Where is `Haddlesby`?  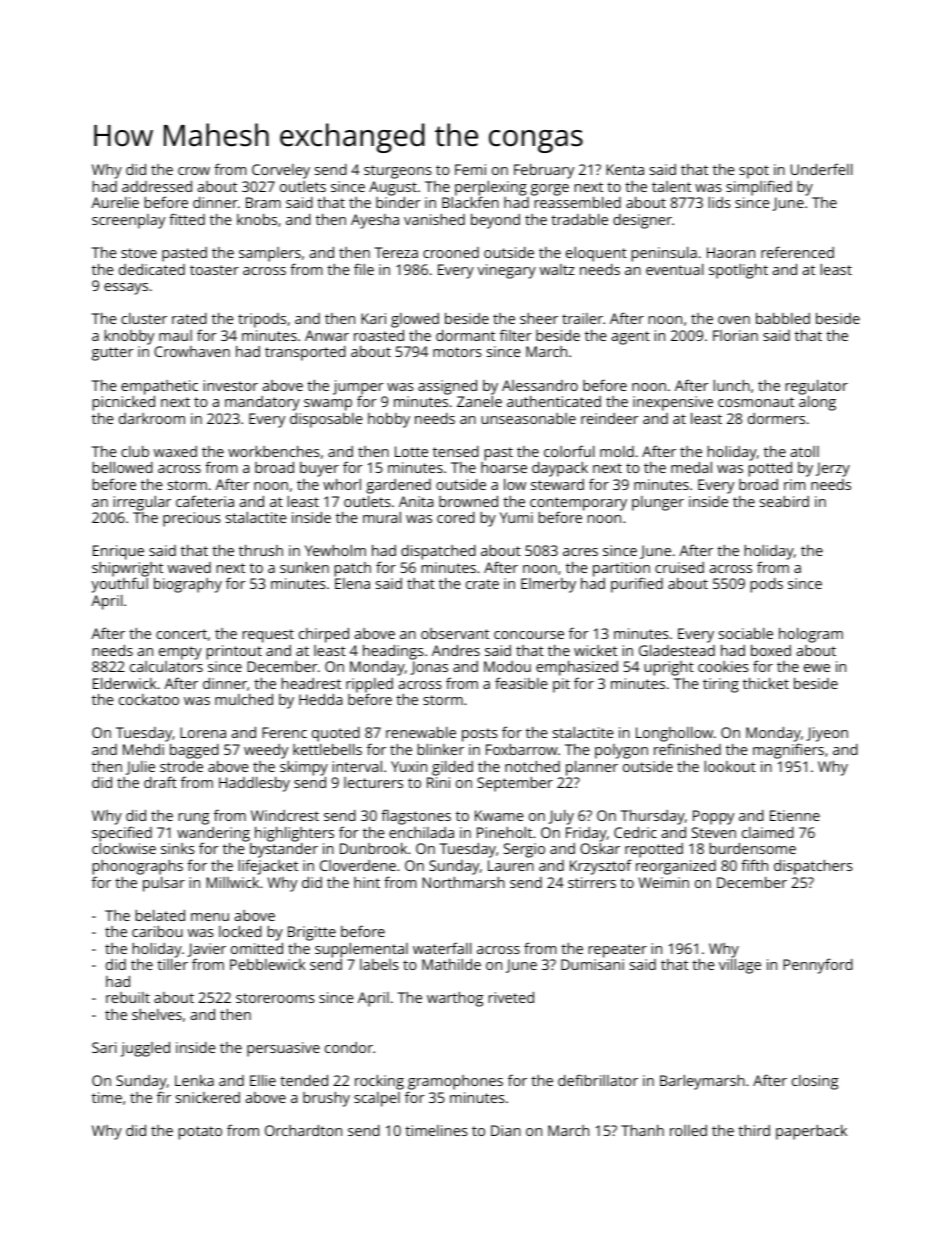 Haddlesby is located at coordinates (254, 784).
